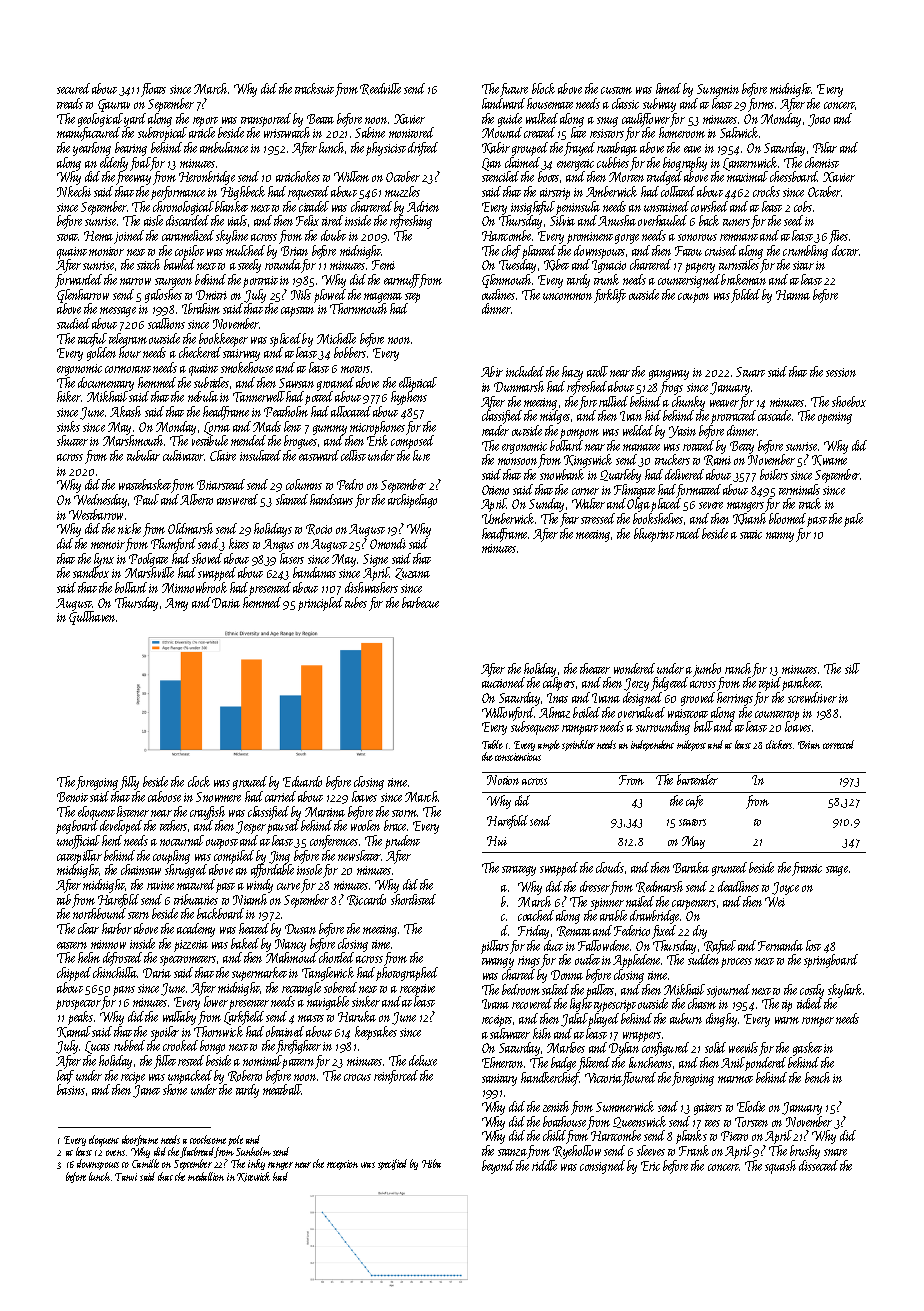 Image resolution: width=924 pixels, height=1311 pixels. I want to click on shutter, so click(72, 440).
